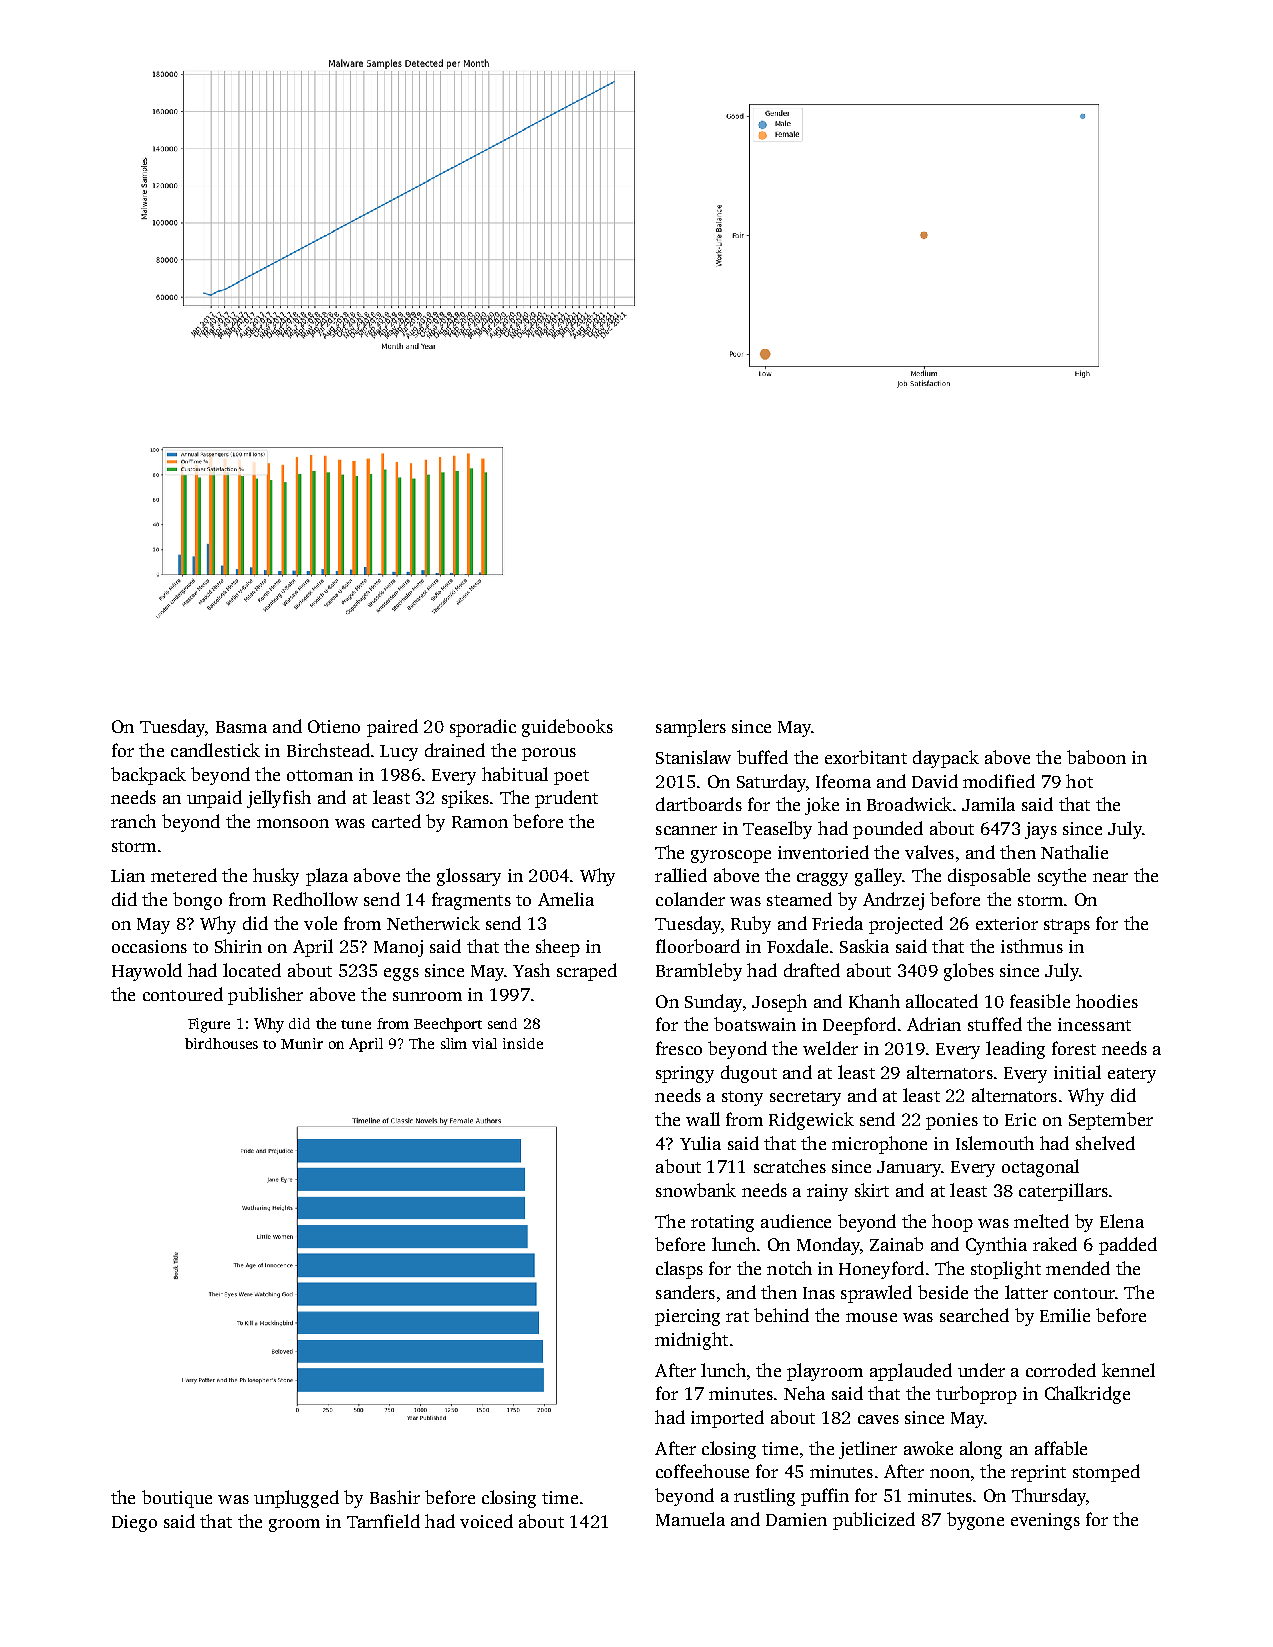  Describe the element at coordinates (1096, 757) in the page. I see `baboon` at that location.
